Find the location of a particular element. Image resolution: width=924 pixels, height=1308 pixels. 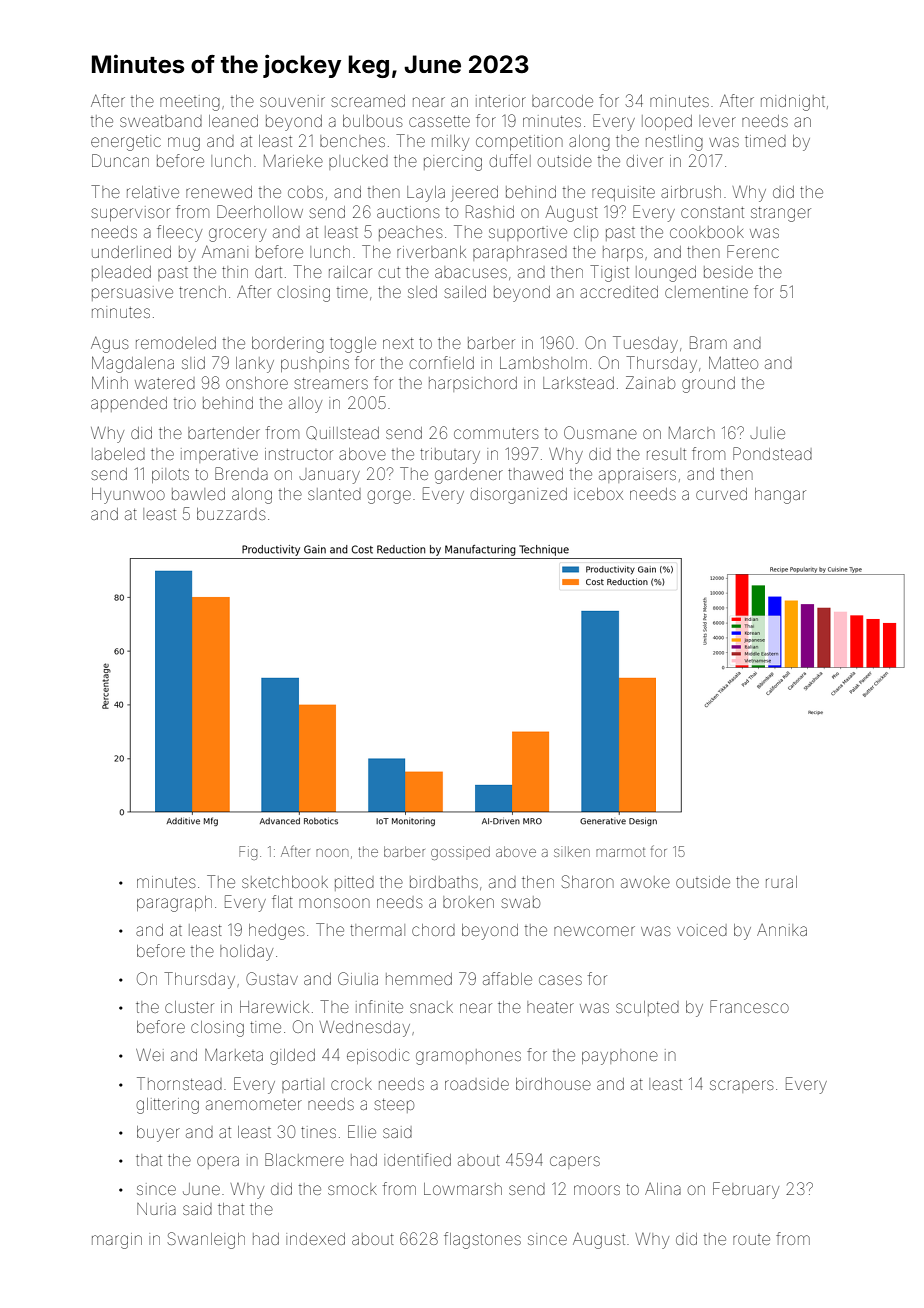

sweatband is located at coordinates (161, 121).
